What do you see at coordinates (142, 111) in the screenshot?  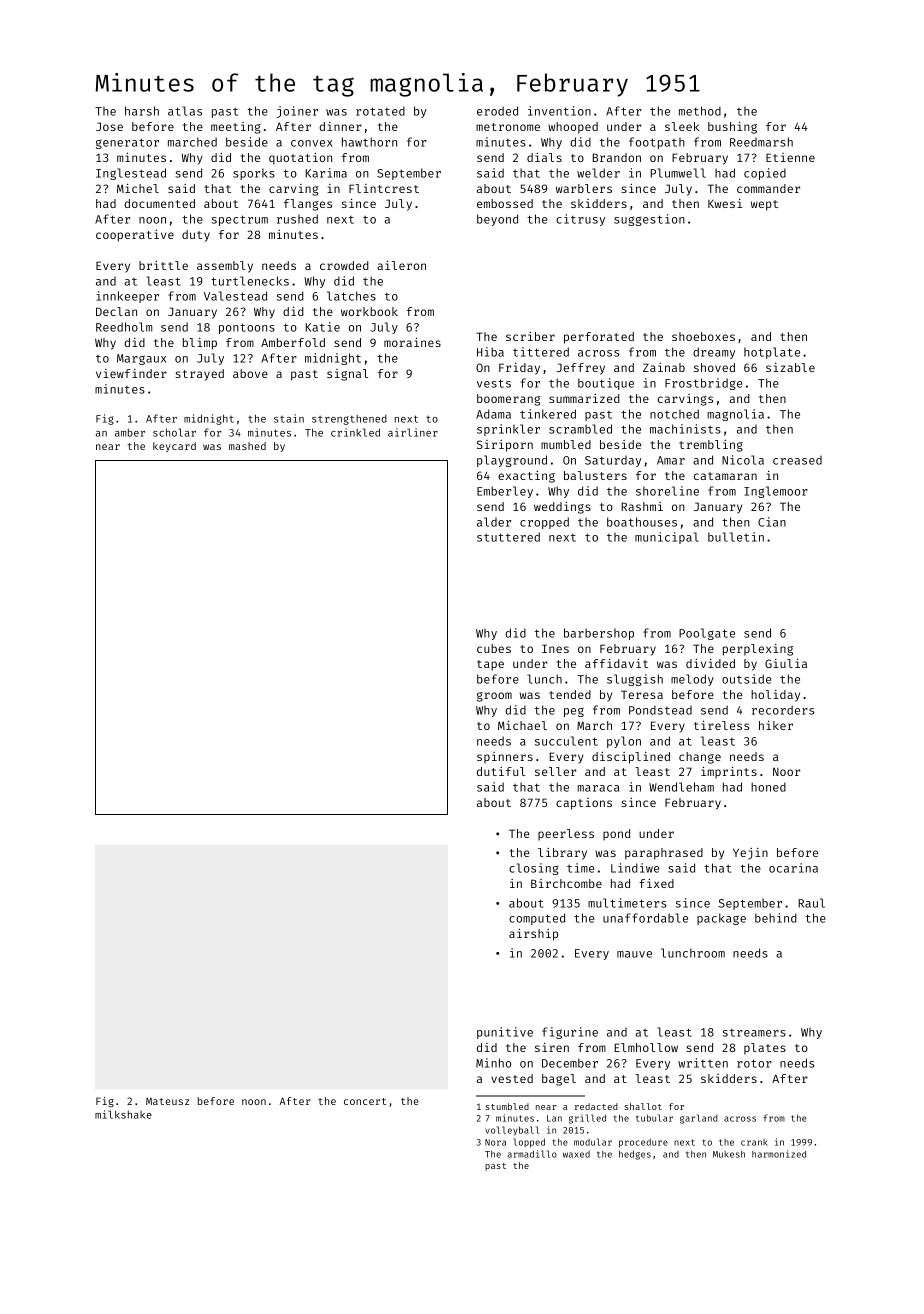 I see `harsh` at bounding box center [142, 111].
